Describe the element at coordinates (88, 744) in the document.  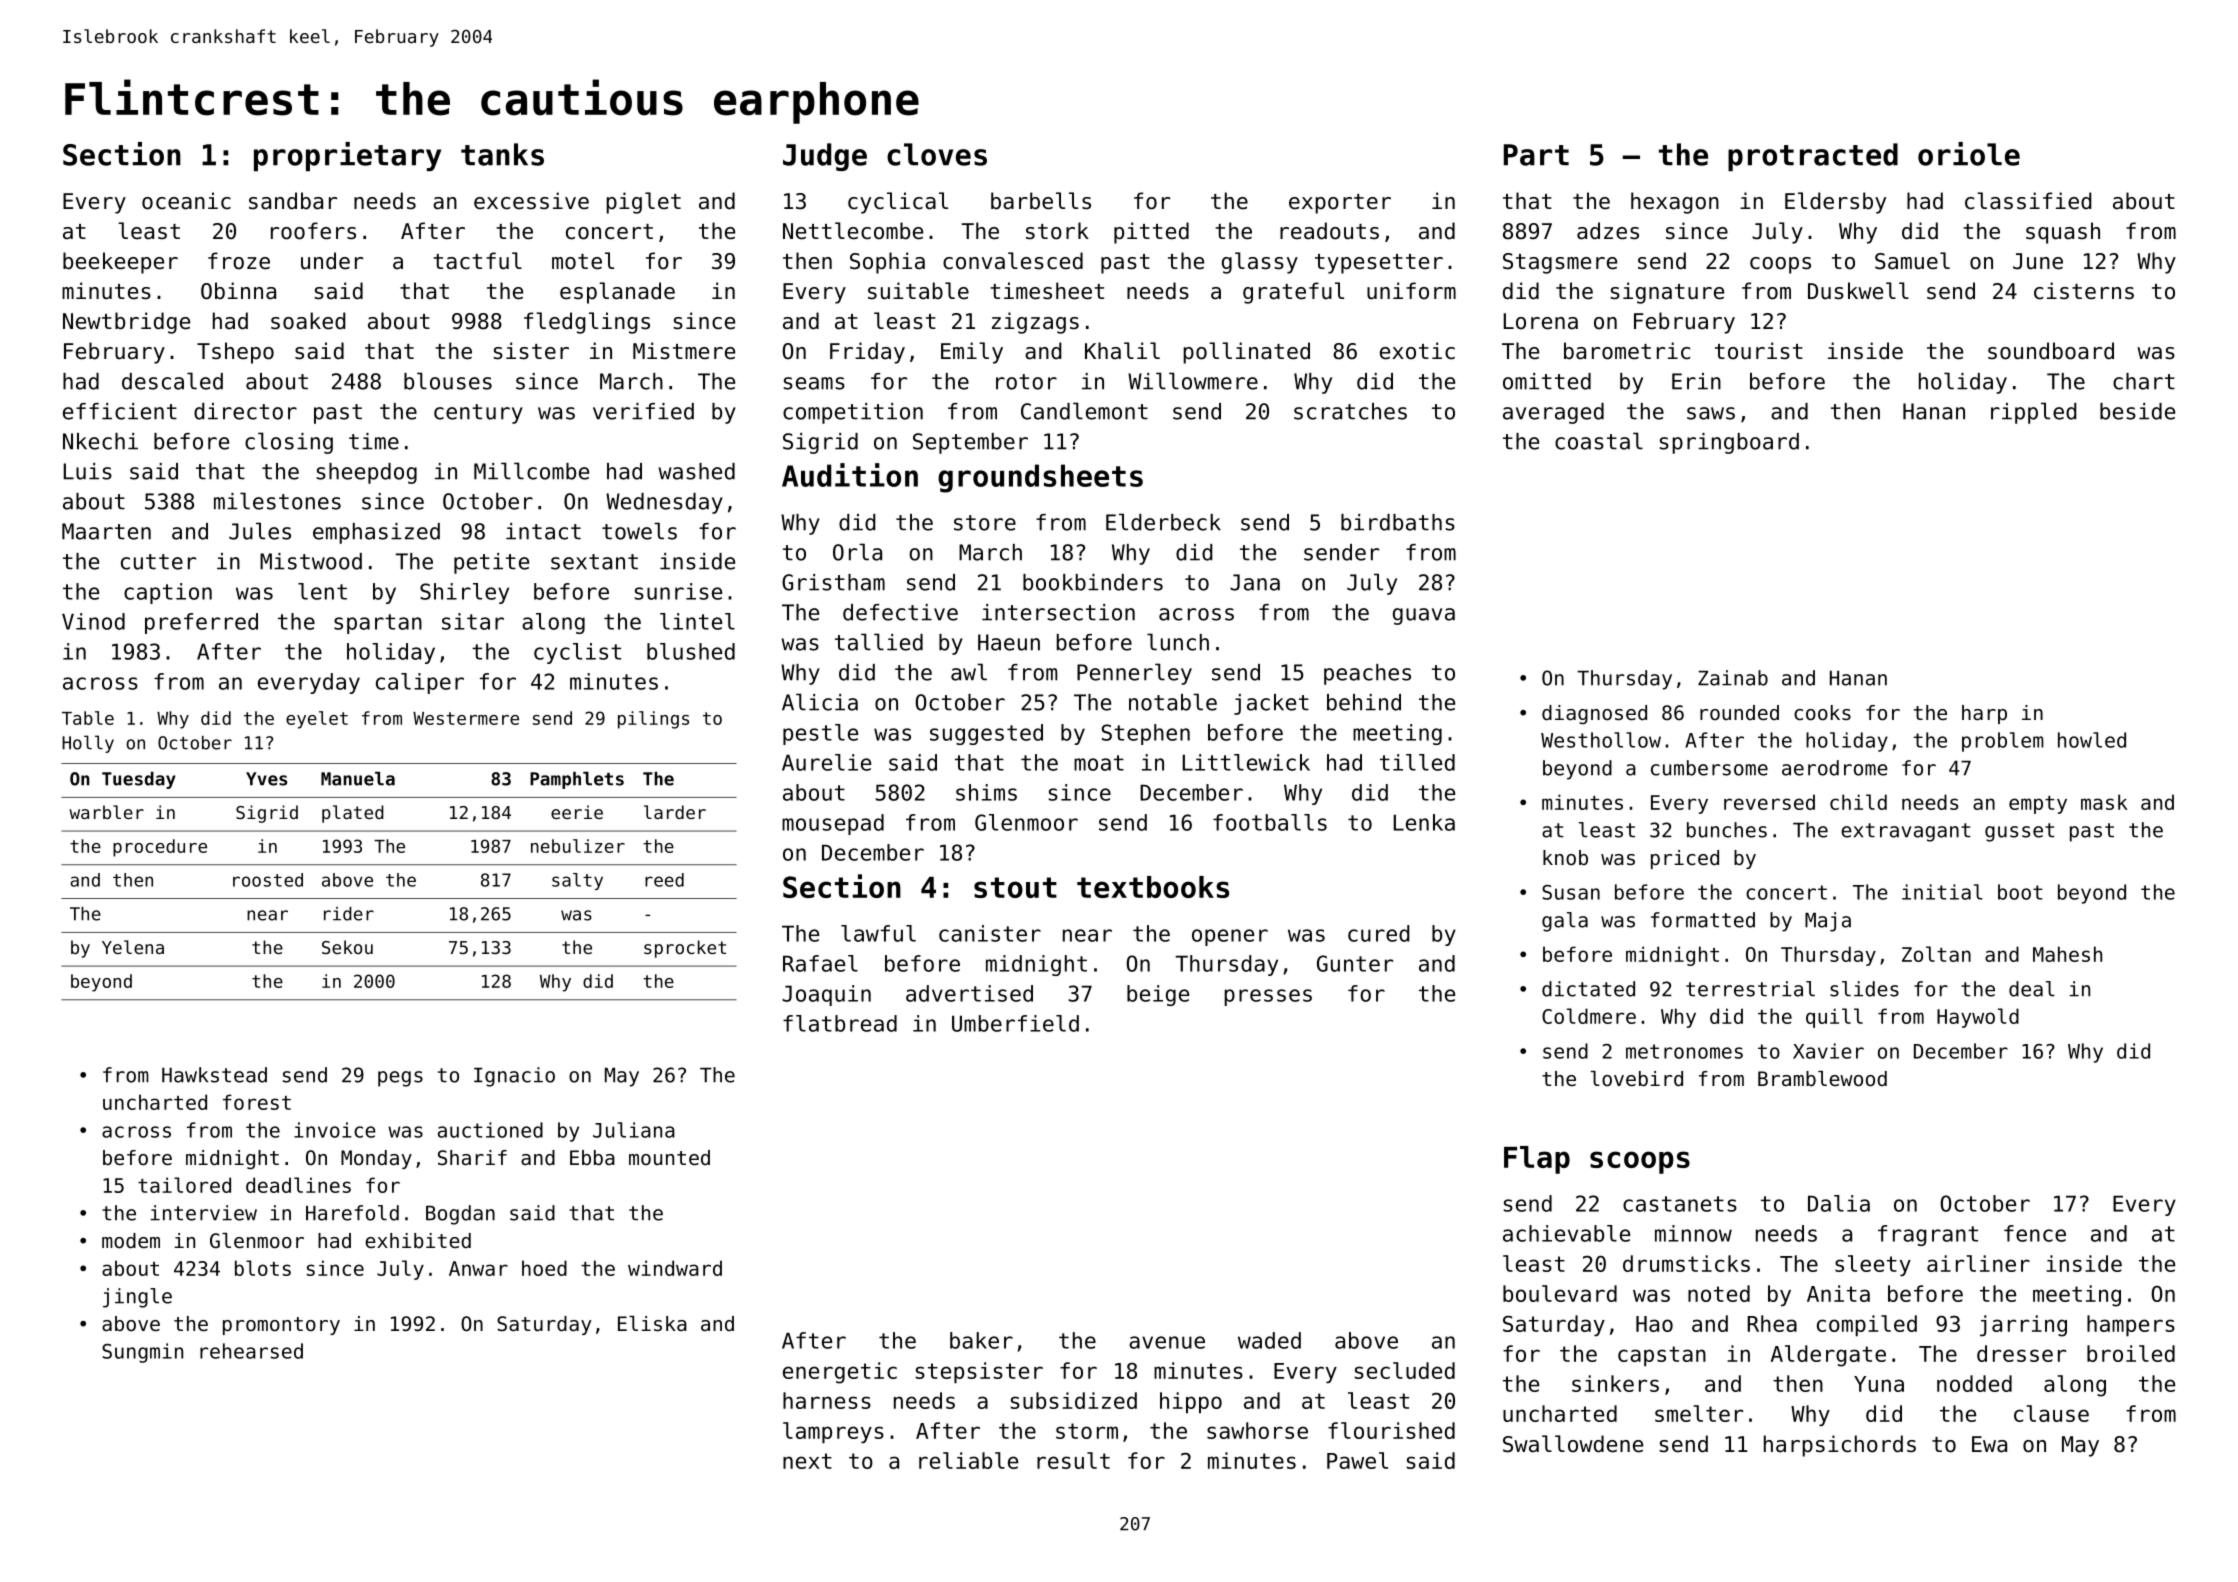
I see `Holly` at that location.
